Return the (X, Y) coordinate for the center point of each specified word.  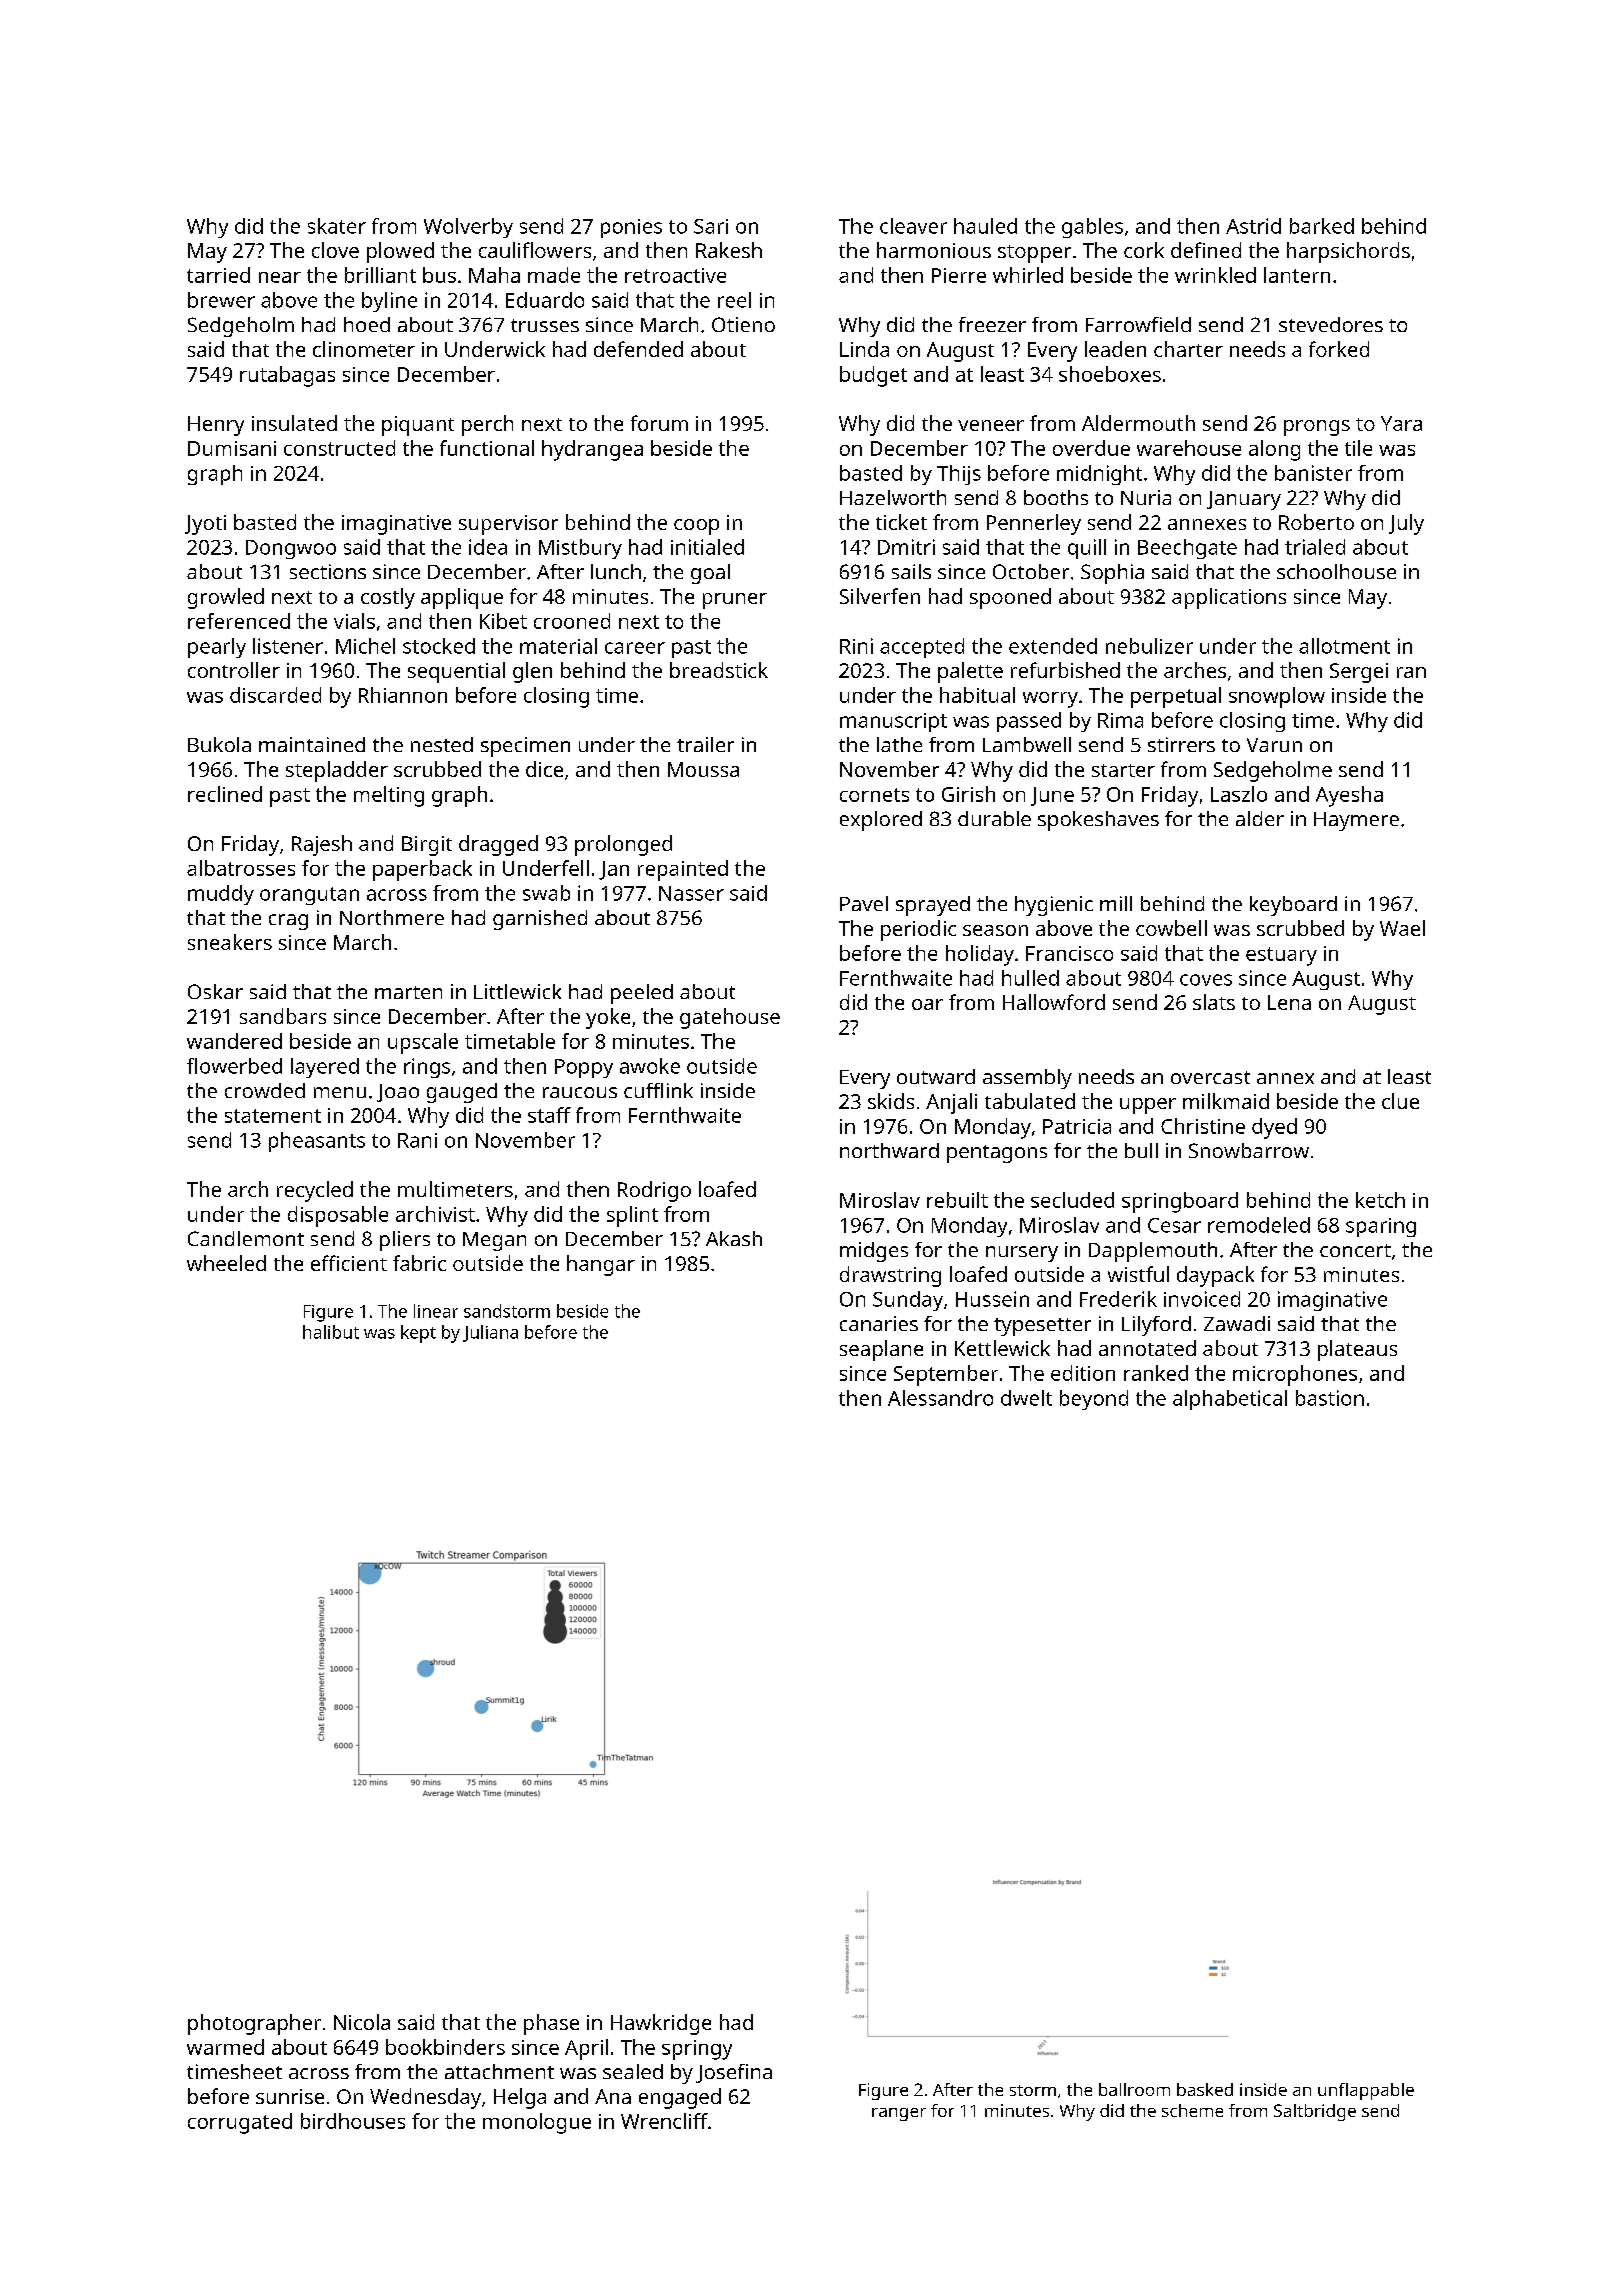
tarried (218, 275)
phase (551, 2024)
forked (1339, 349)
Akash (734, 1238)
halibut (331, 1332)
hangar (601, 1265)
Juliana (490, 1333)
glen (532, 672)
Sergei (1359, 673)
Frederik (1118, 1299)
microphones (1295, 1375)
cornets (874, 795)
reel (734, 300)
